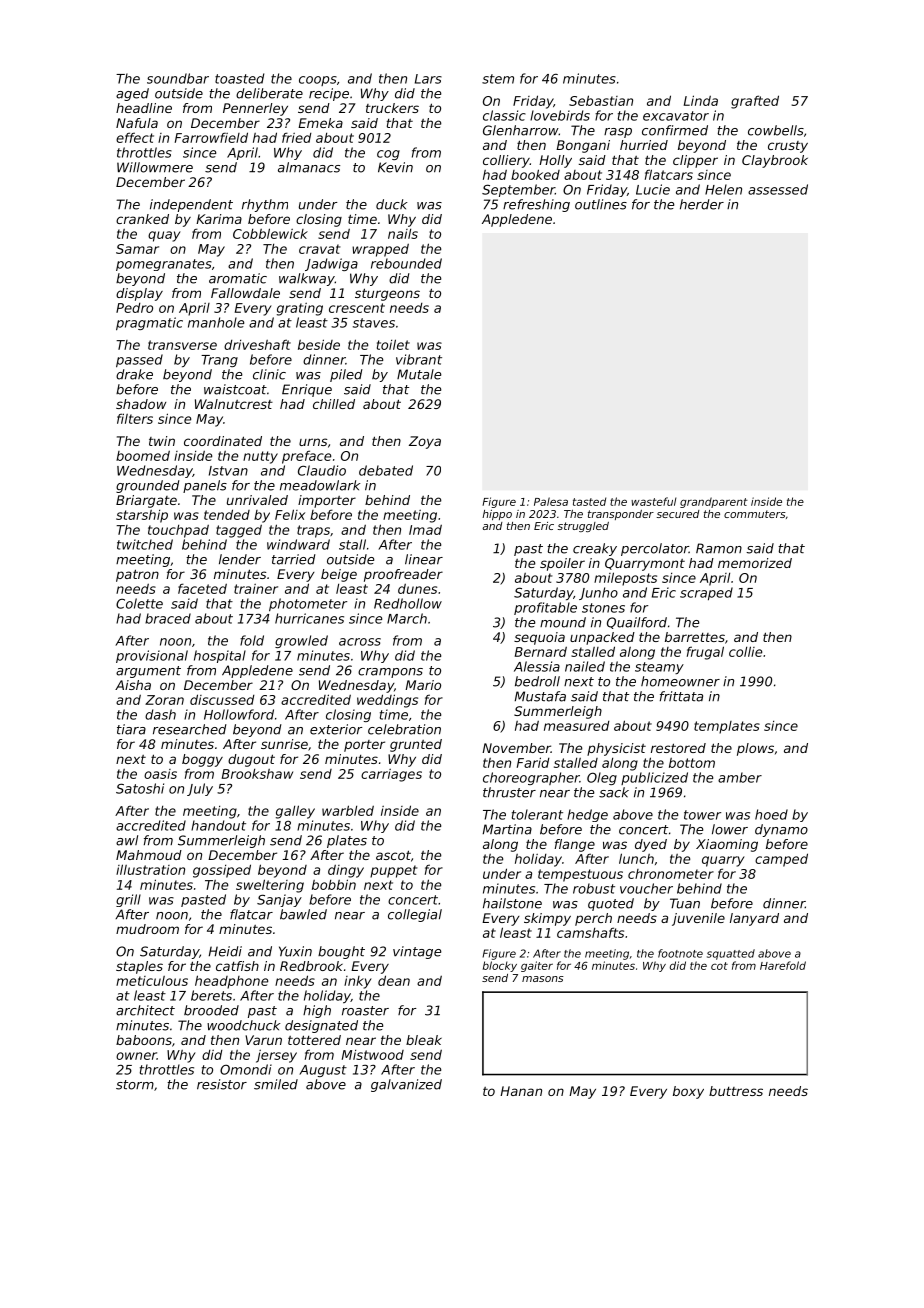 Image resolution: width=924 pixels, height=1308 pixels. I want to click on jersey, so click(276, 1056).
